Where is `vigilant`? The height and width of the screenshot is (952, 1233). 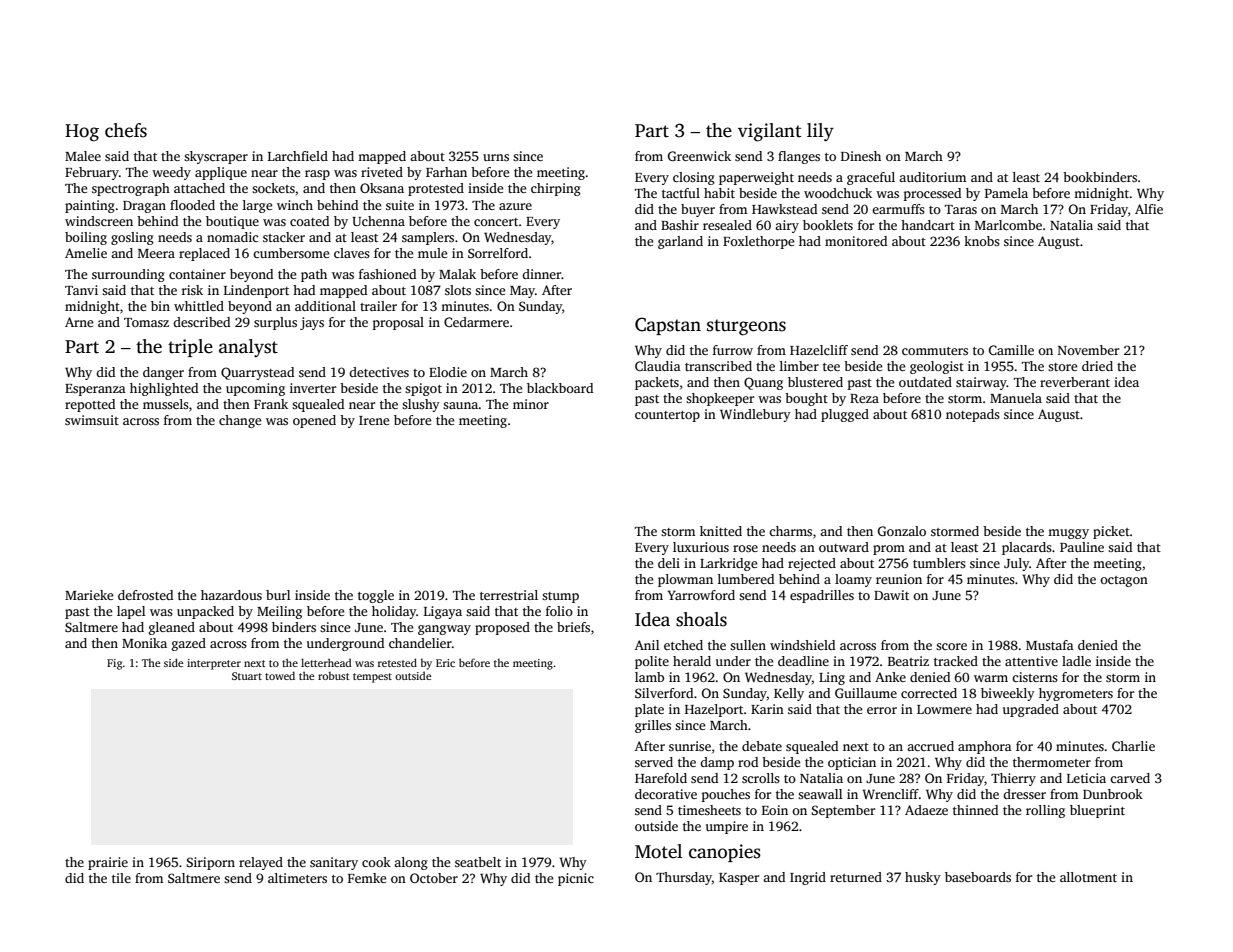
vigilant is located at coordinates (770, 132).
